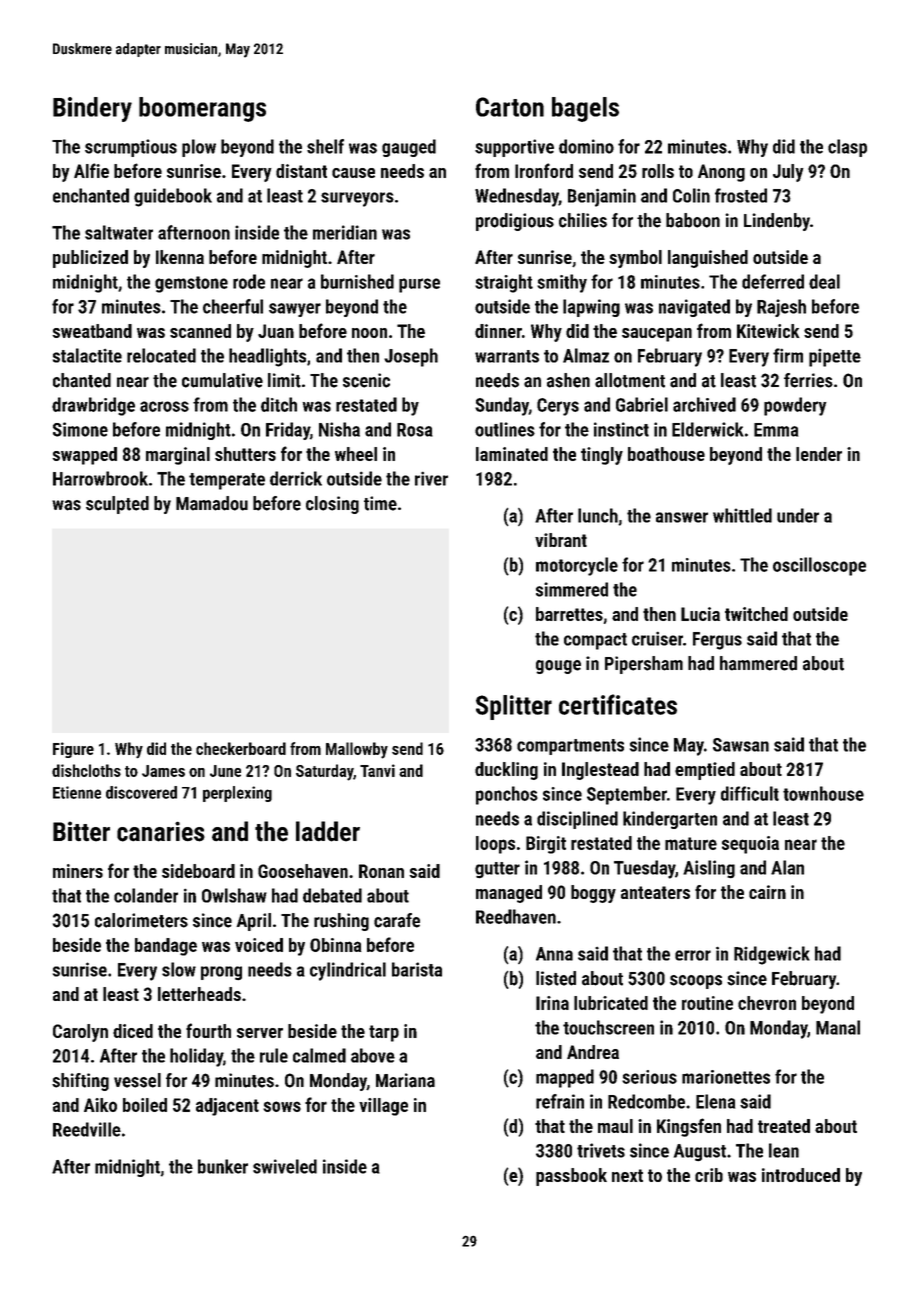 The width and height of the page is (924, 1308). Describe the element at coordinates (772, 955) in the page. I see `Ridgewick` at that location.
